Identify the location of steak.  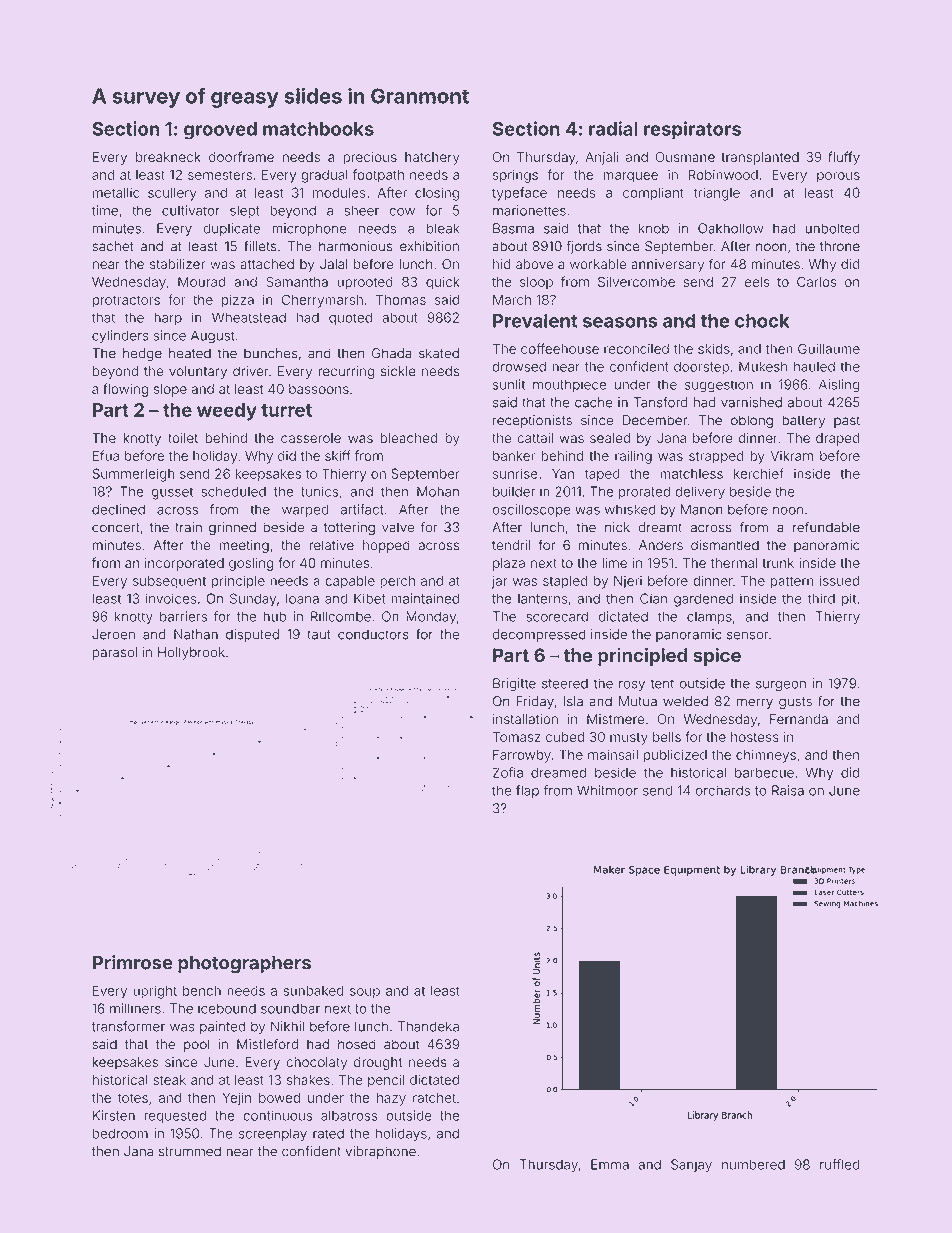
(169, 1080).
